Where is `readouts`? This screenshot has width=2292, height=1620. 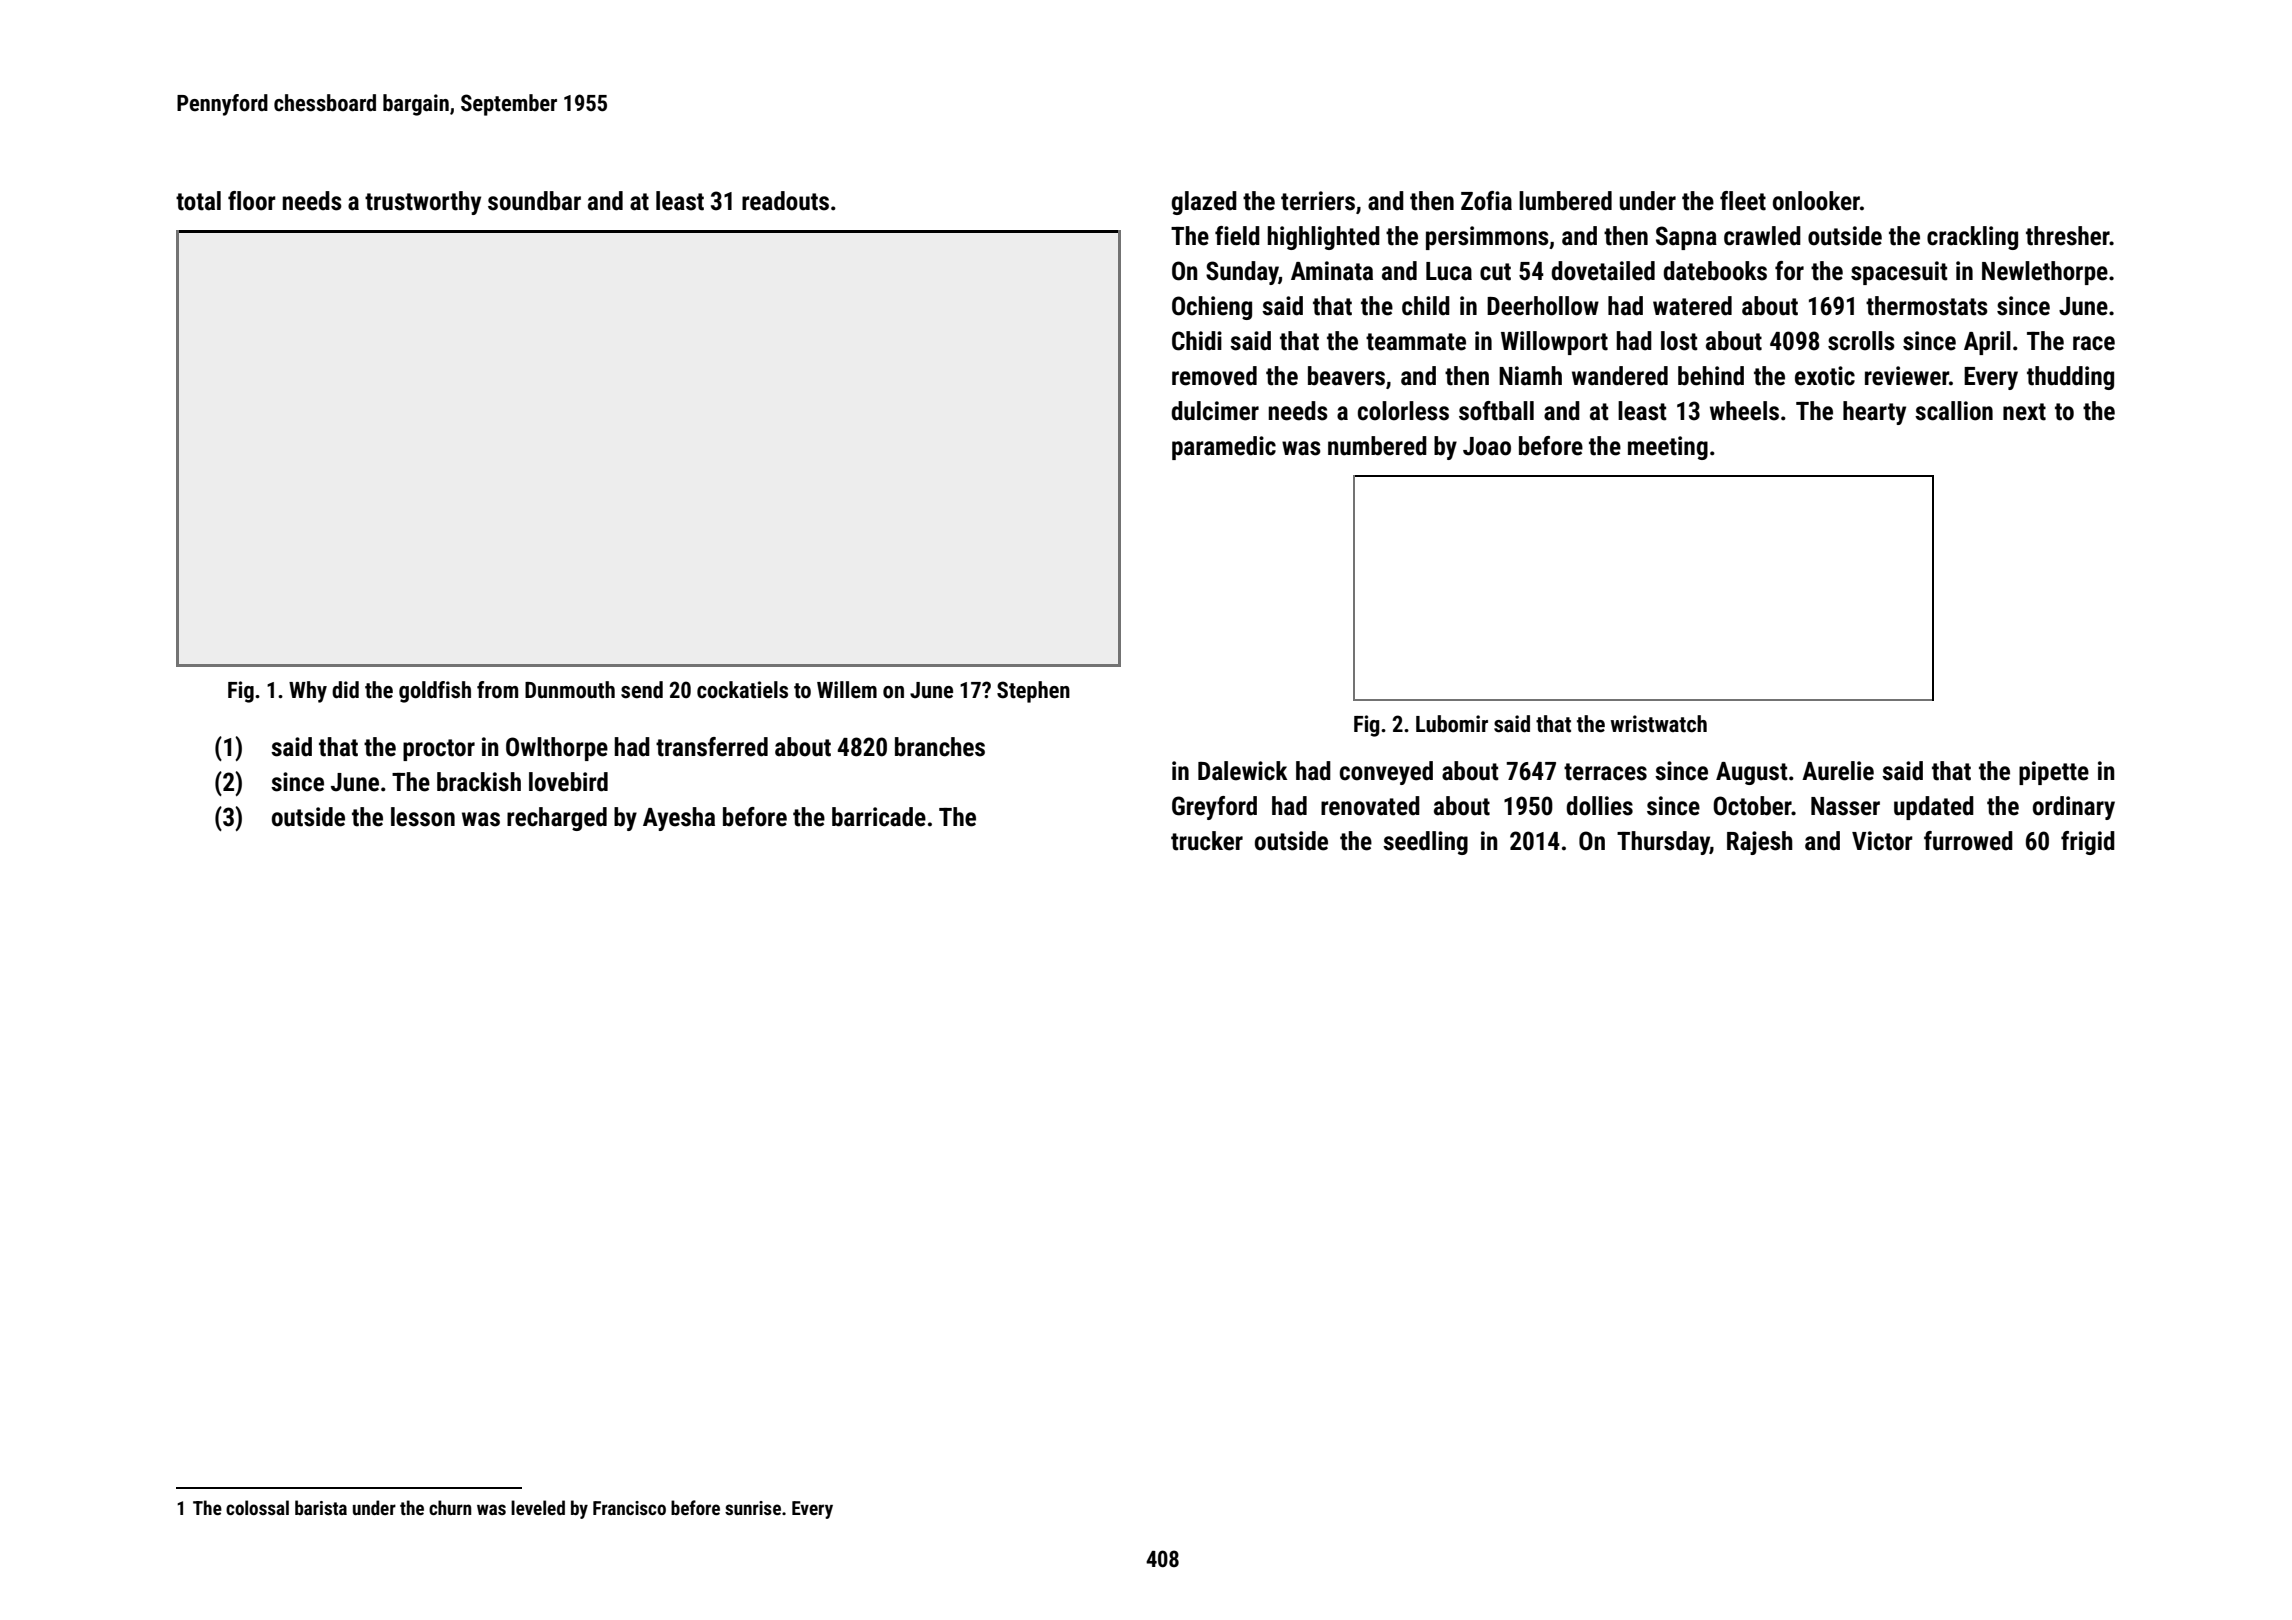 readouts is located at coordinates (785, 201).
